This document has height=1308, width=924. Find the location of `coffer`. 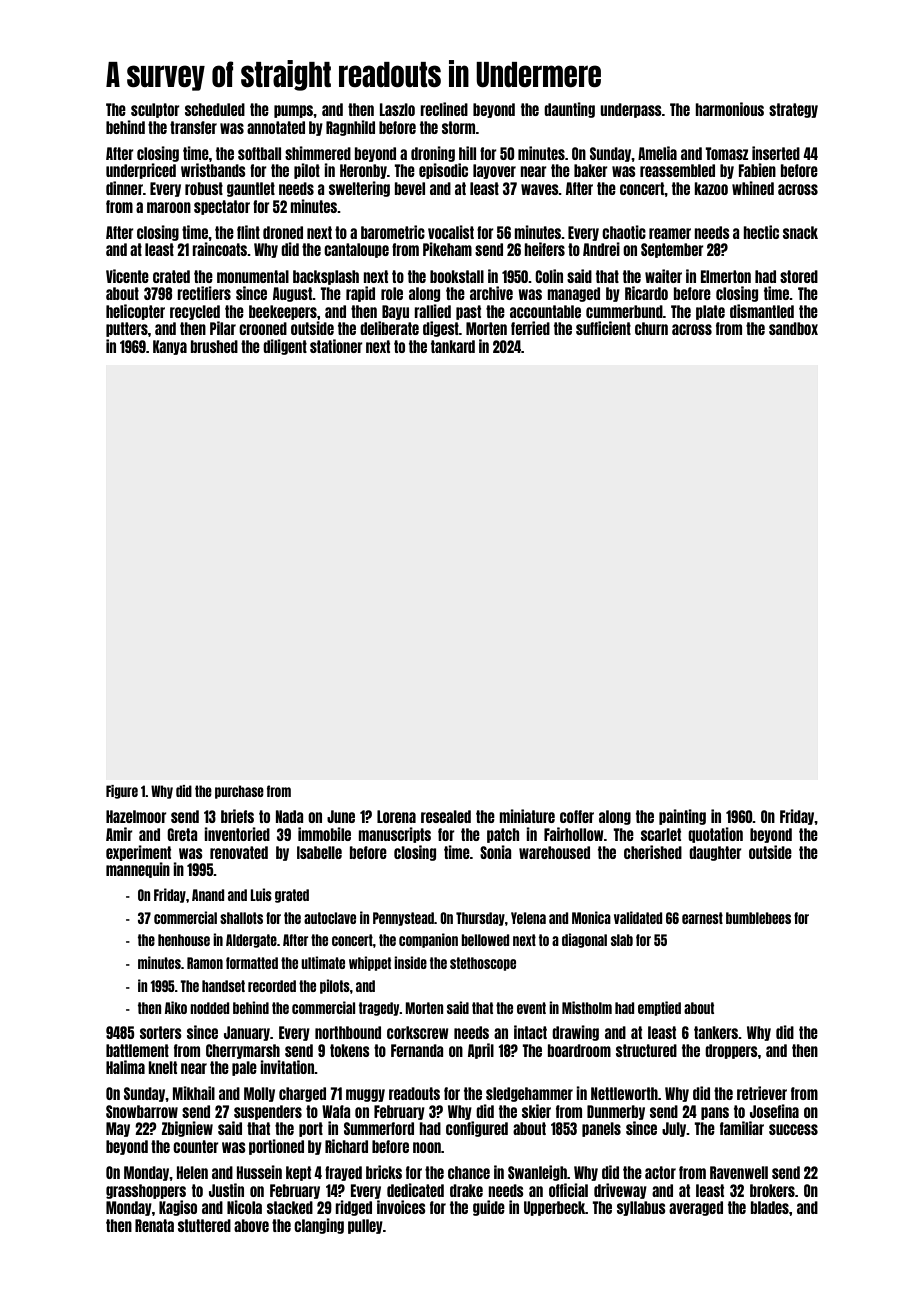

coffer is located at coordinates (577, 816).
